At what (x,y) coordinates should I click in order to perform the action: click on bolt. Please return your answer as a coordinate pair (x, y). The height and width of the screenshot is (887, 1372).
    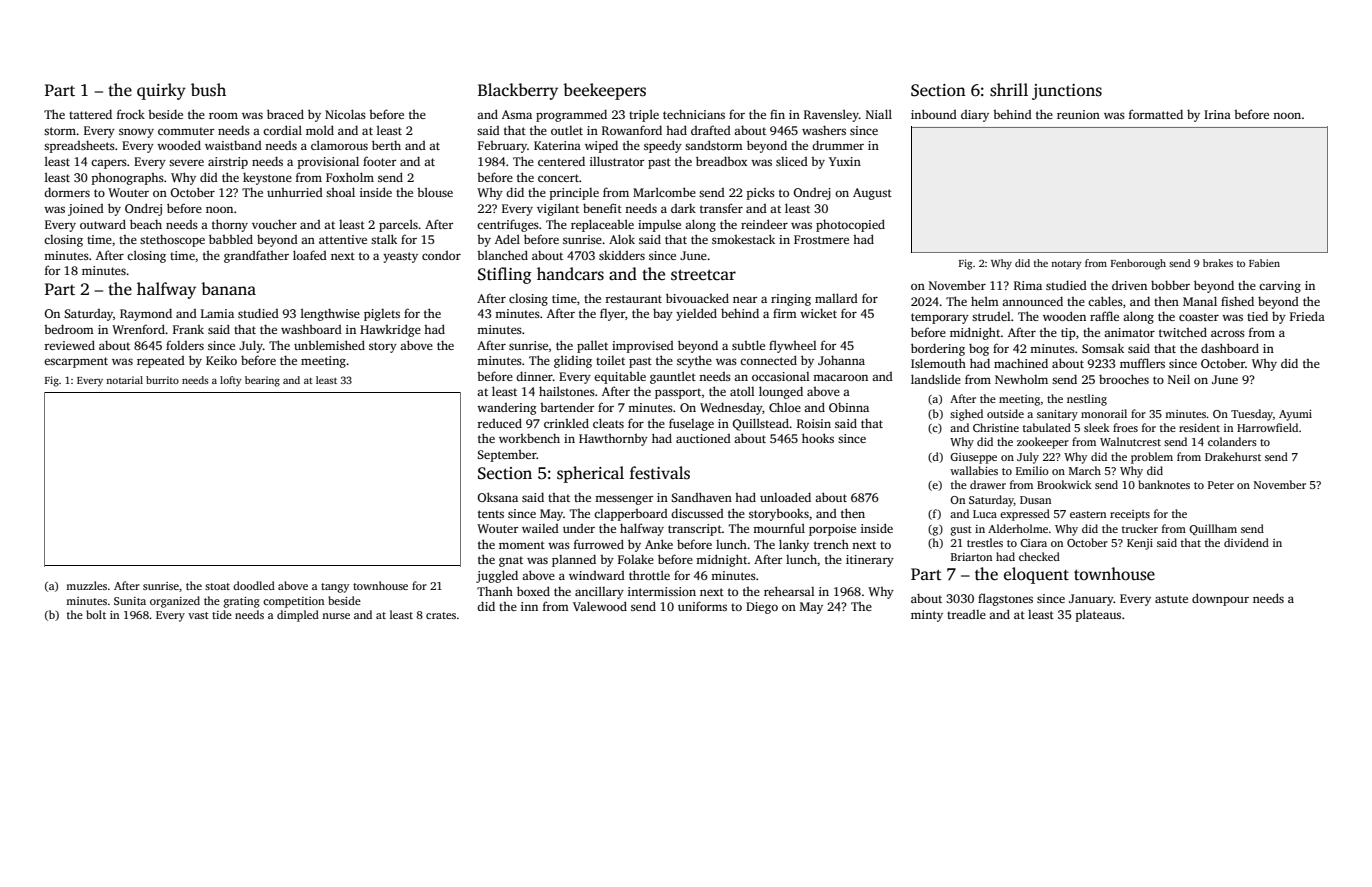
    Looking at the image, I should click on (96, 614).
